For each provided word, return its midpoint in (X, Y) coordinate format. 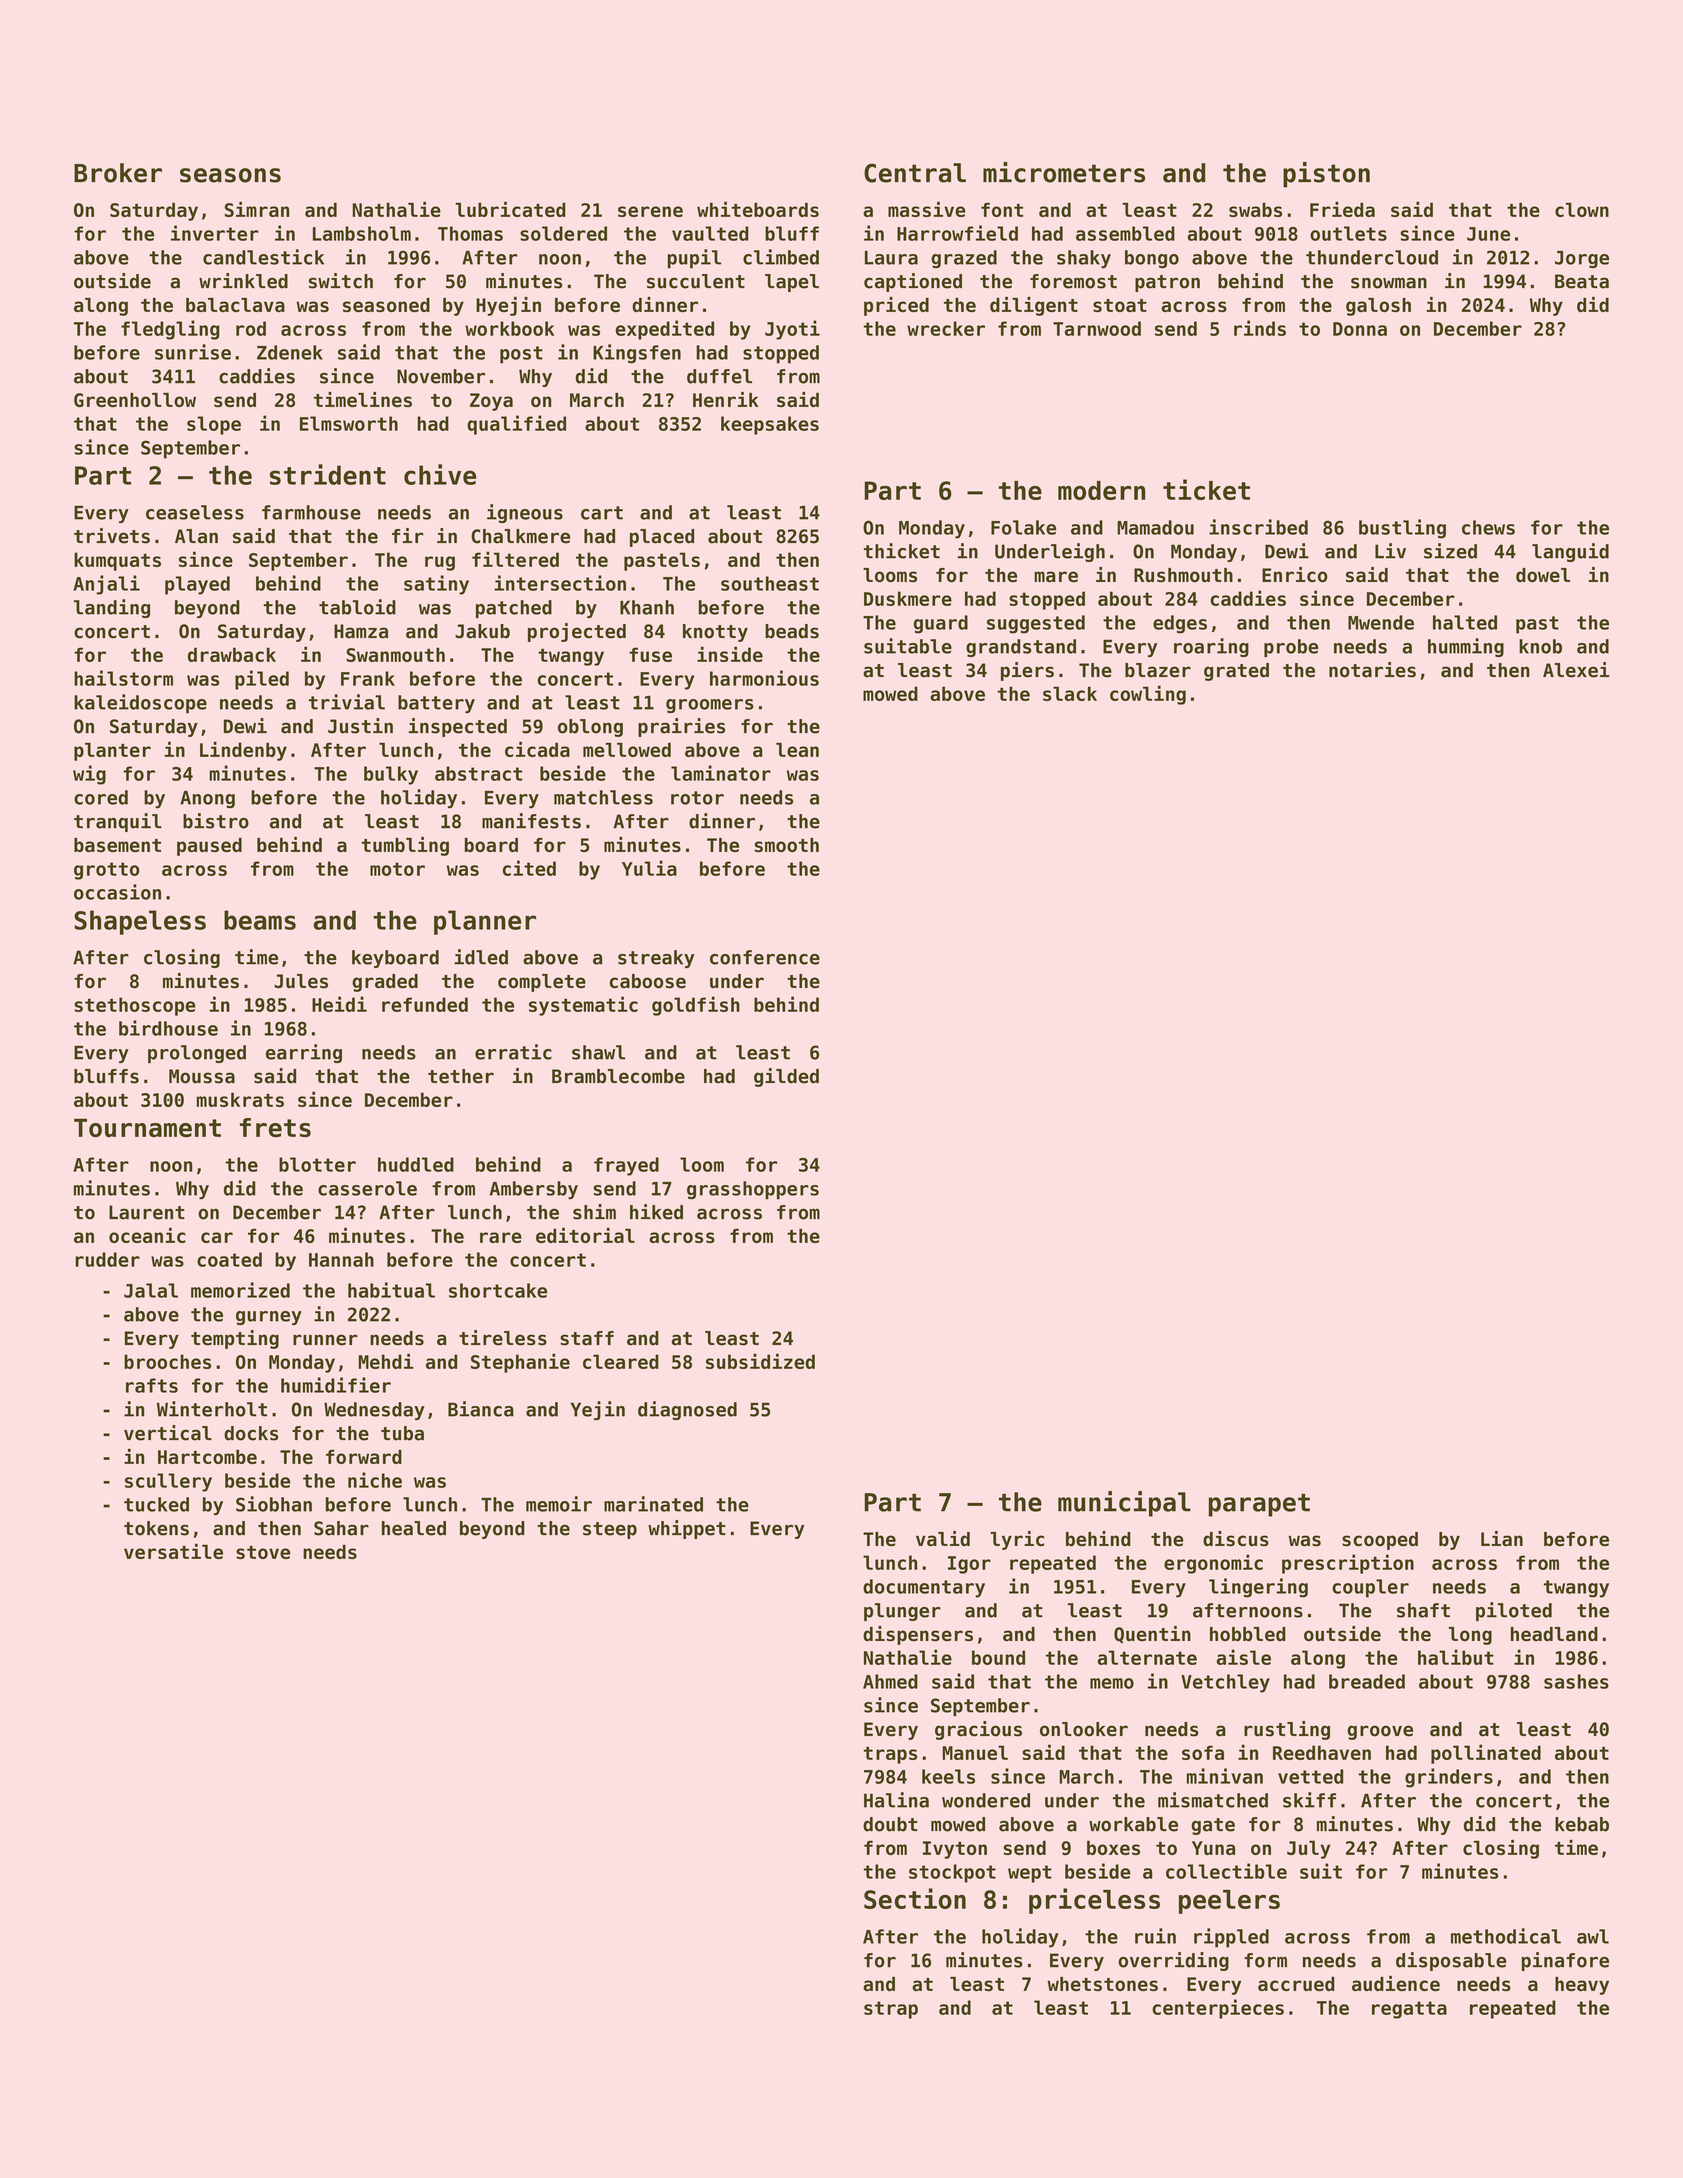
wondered (986, 1800)
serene (650, 211)
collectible (1226, 1871)
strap (891, 2010)
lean (797, 749)
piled (262, 680)
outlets (1348, 233)
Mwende (1381, 622)
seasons (230, 175)
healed (414, 1528)
